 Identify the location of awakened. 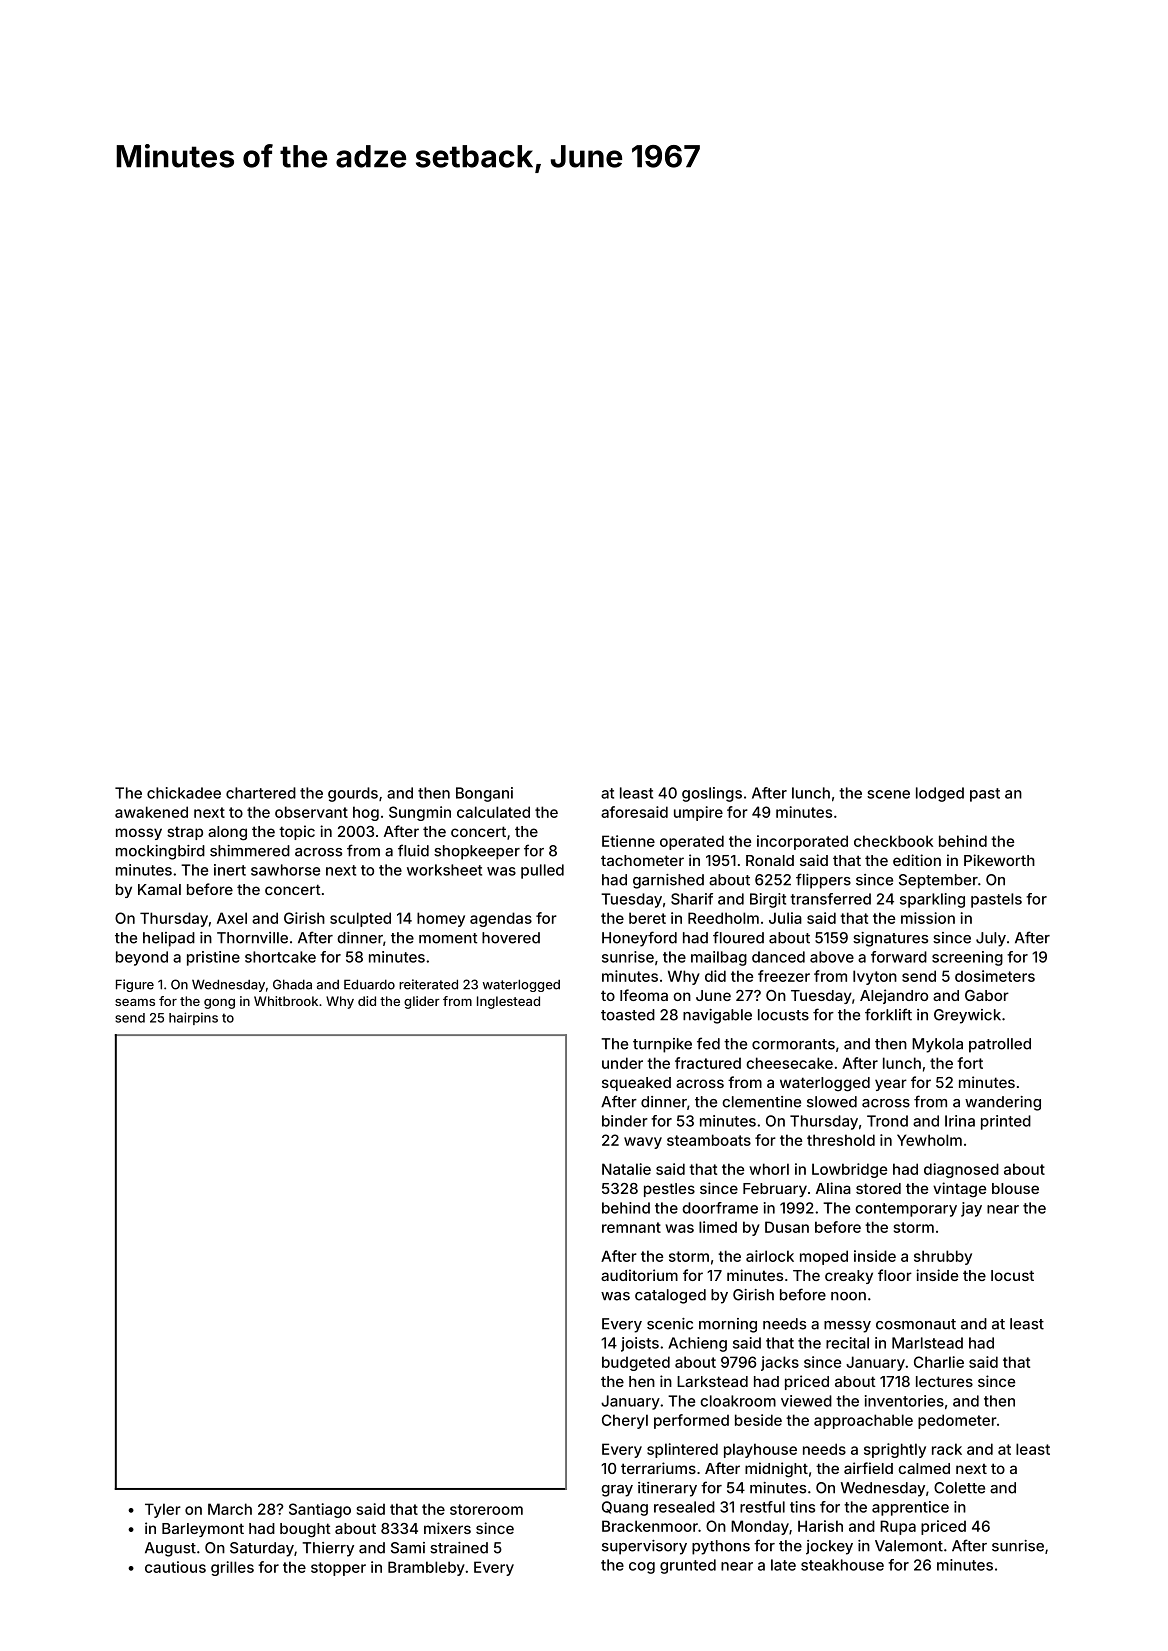
(151, 812).
